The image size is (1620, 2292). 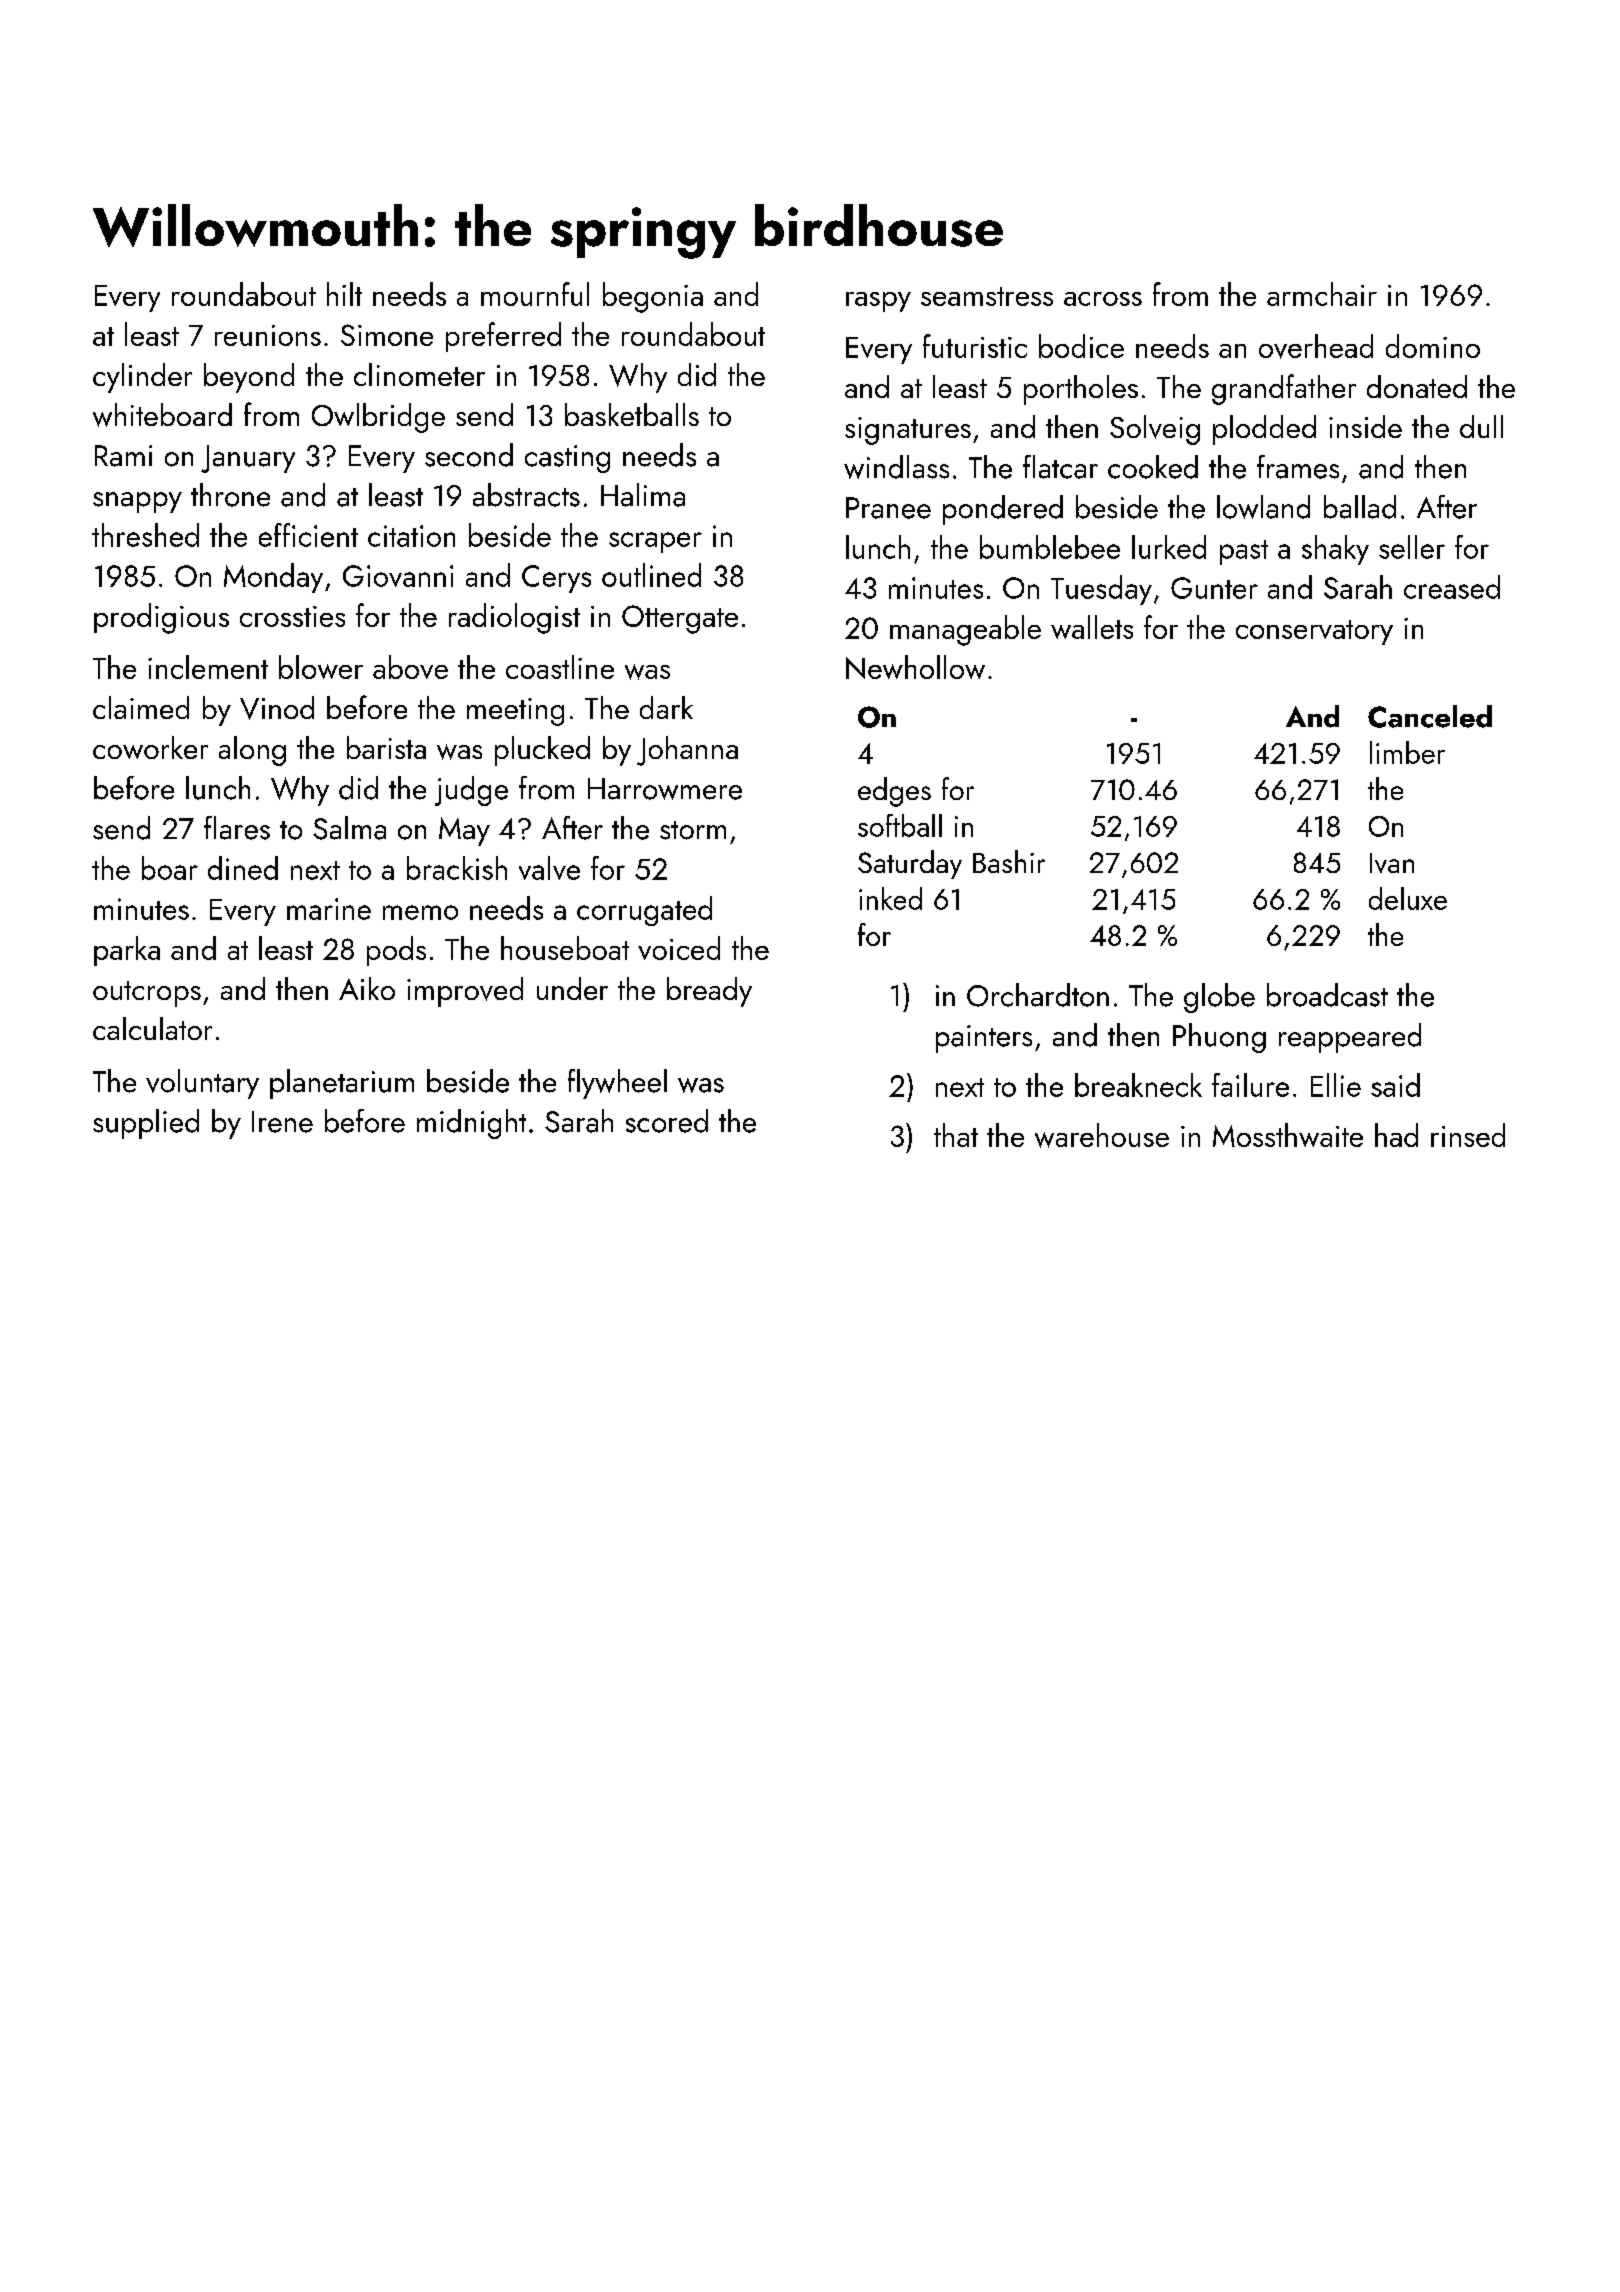 I want to click on begonia, so click(x=653, y=297).
